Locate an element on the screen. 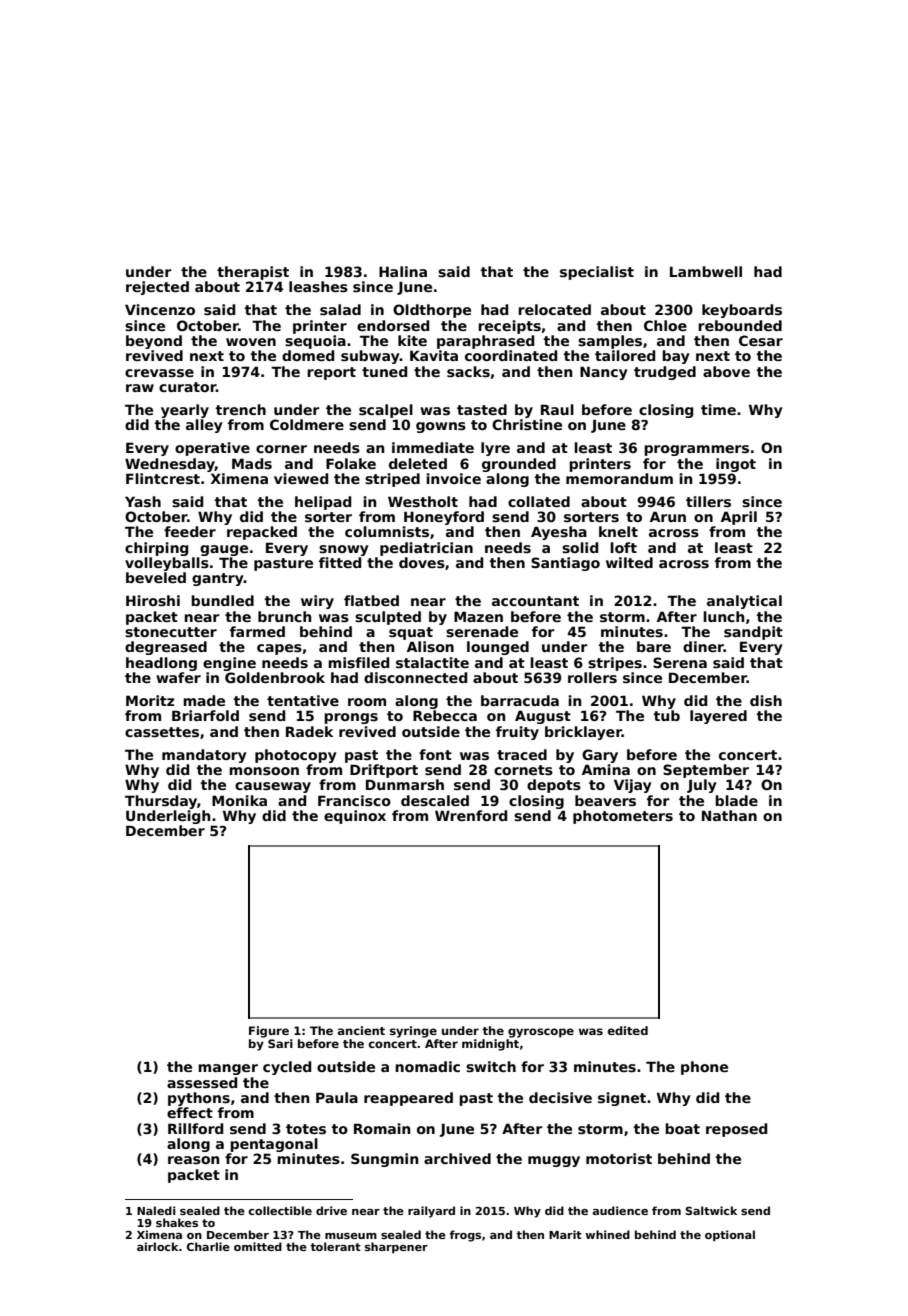 The width and height of the screenshot is (908, 1316). Nancy is located at coordinates (604, 373).
